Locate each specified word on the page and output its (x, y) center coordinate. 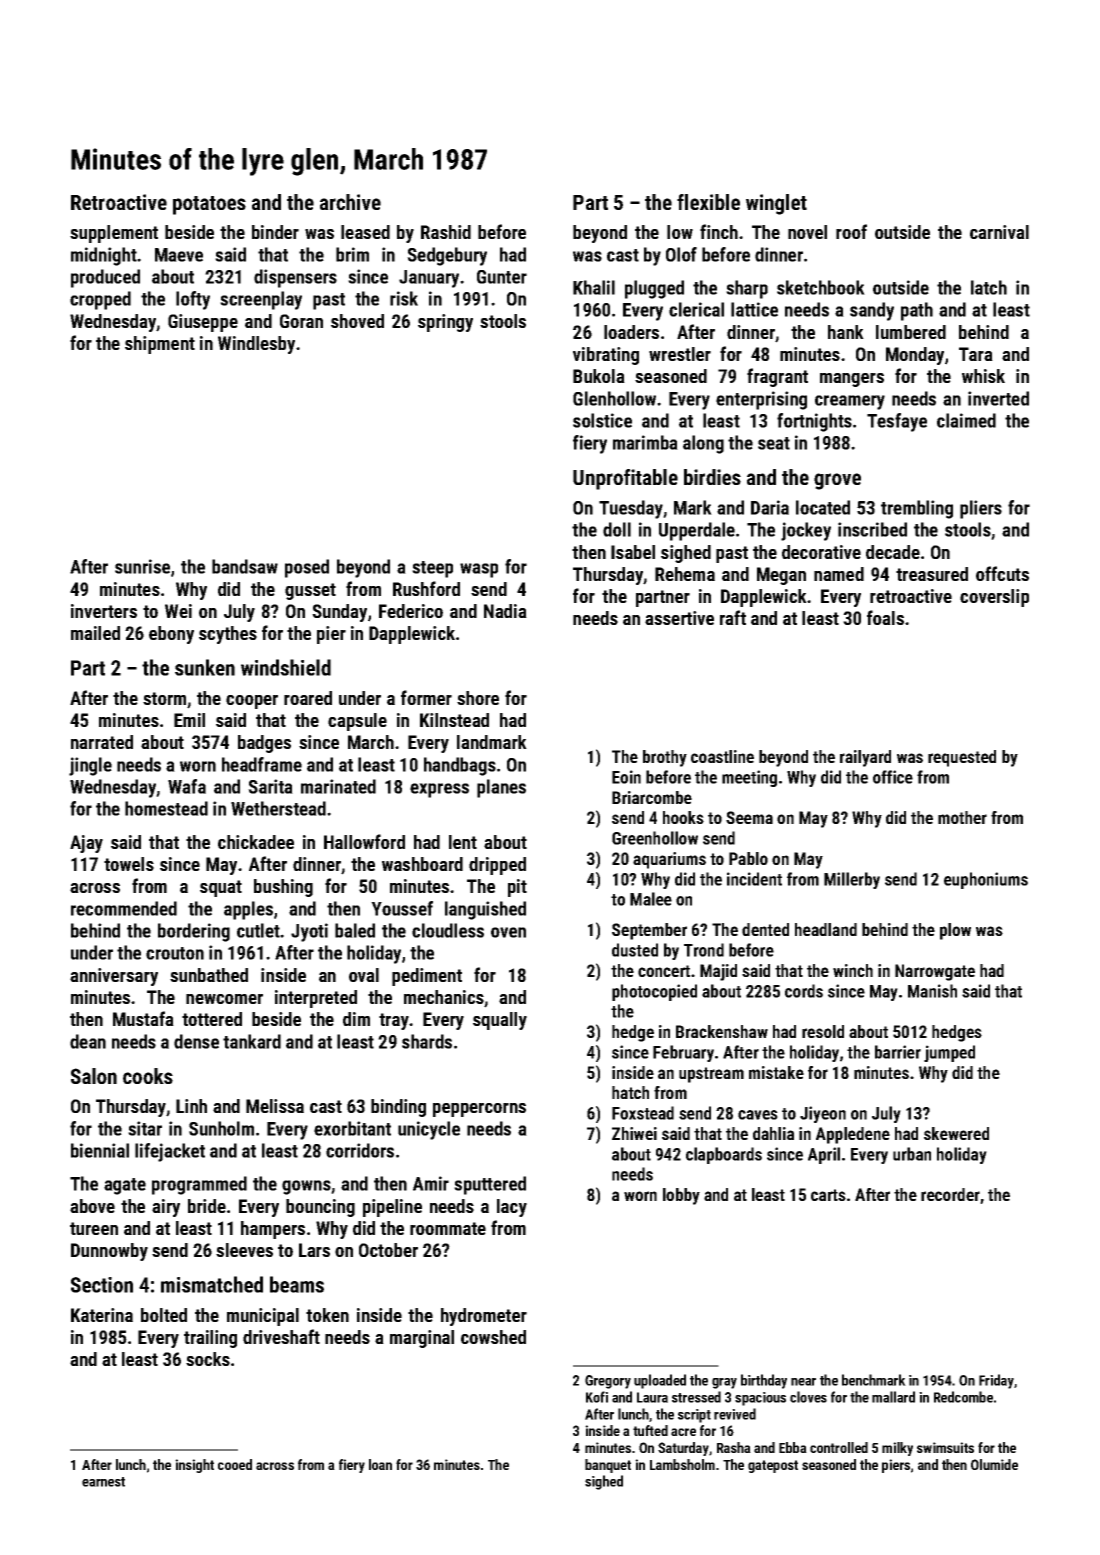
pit (517, 888)
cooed (235, 1464)
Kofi (597, 1397)
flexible (708, 202)
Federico (411, 611)
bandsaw (245, 566)
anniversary (114, 977)
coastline (722, 756)
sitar (145, 1128)
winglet (776, 204)
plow (955, 931)
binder (275, 232)
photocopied (654, 992)
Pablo (748, 858)
